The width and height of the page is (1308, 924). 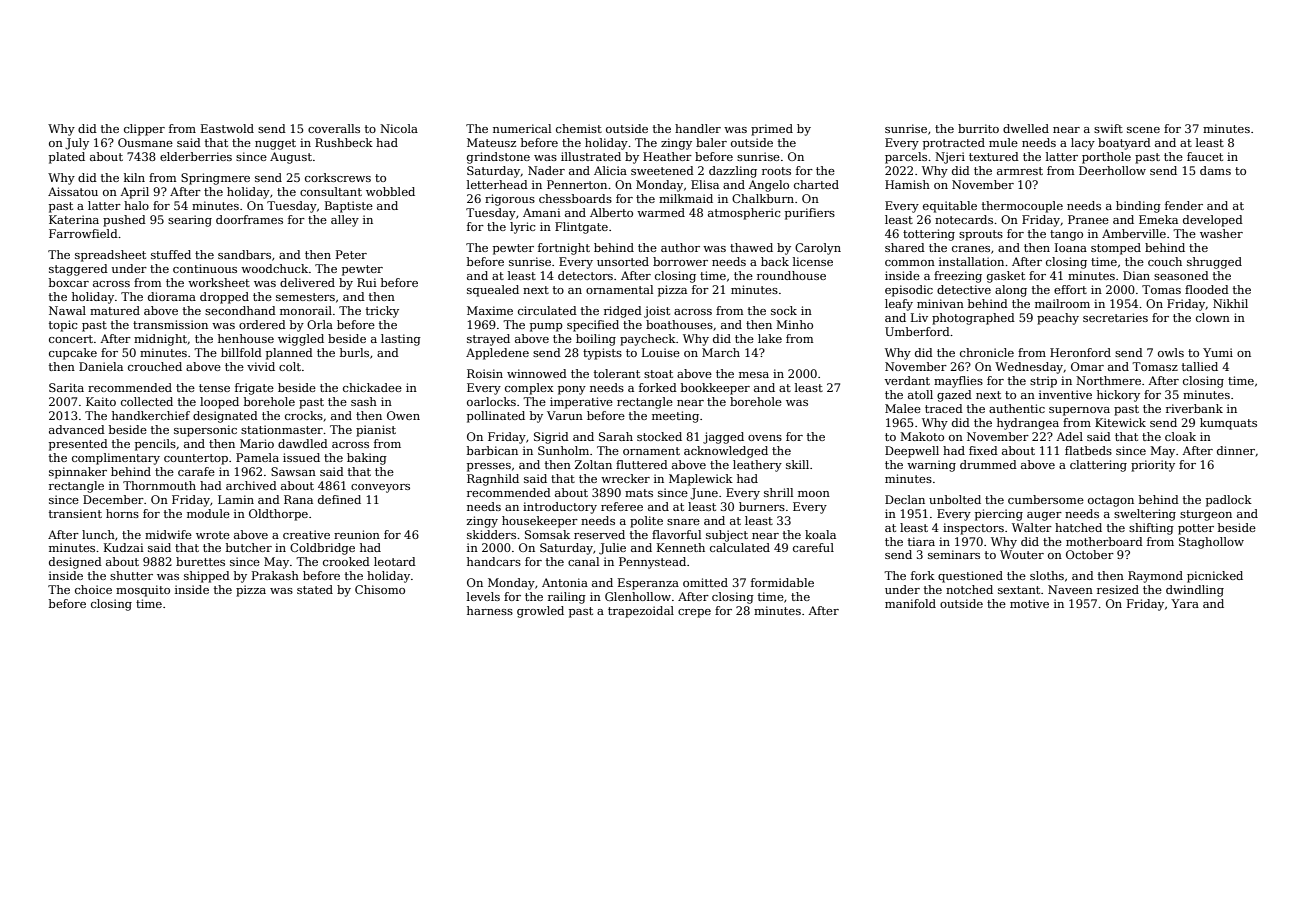 What do you see at coordinates (971, 249) in the page?
I see `cranes` at bounding box center [971, 249].
